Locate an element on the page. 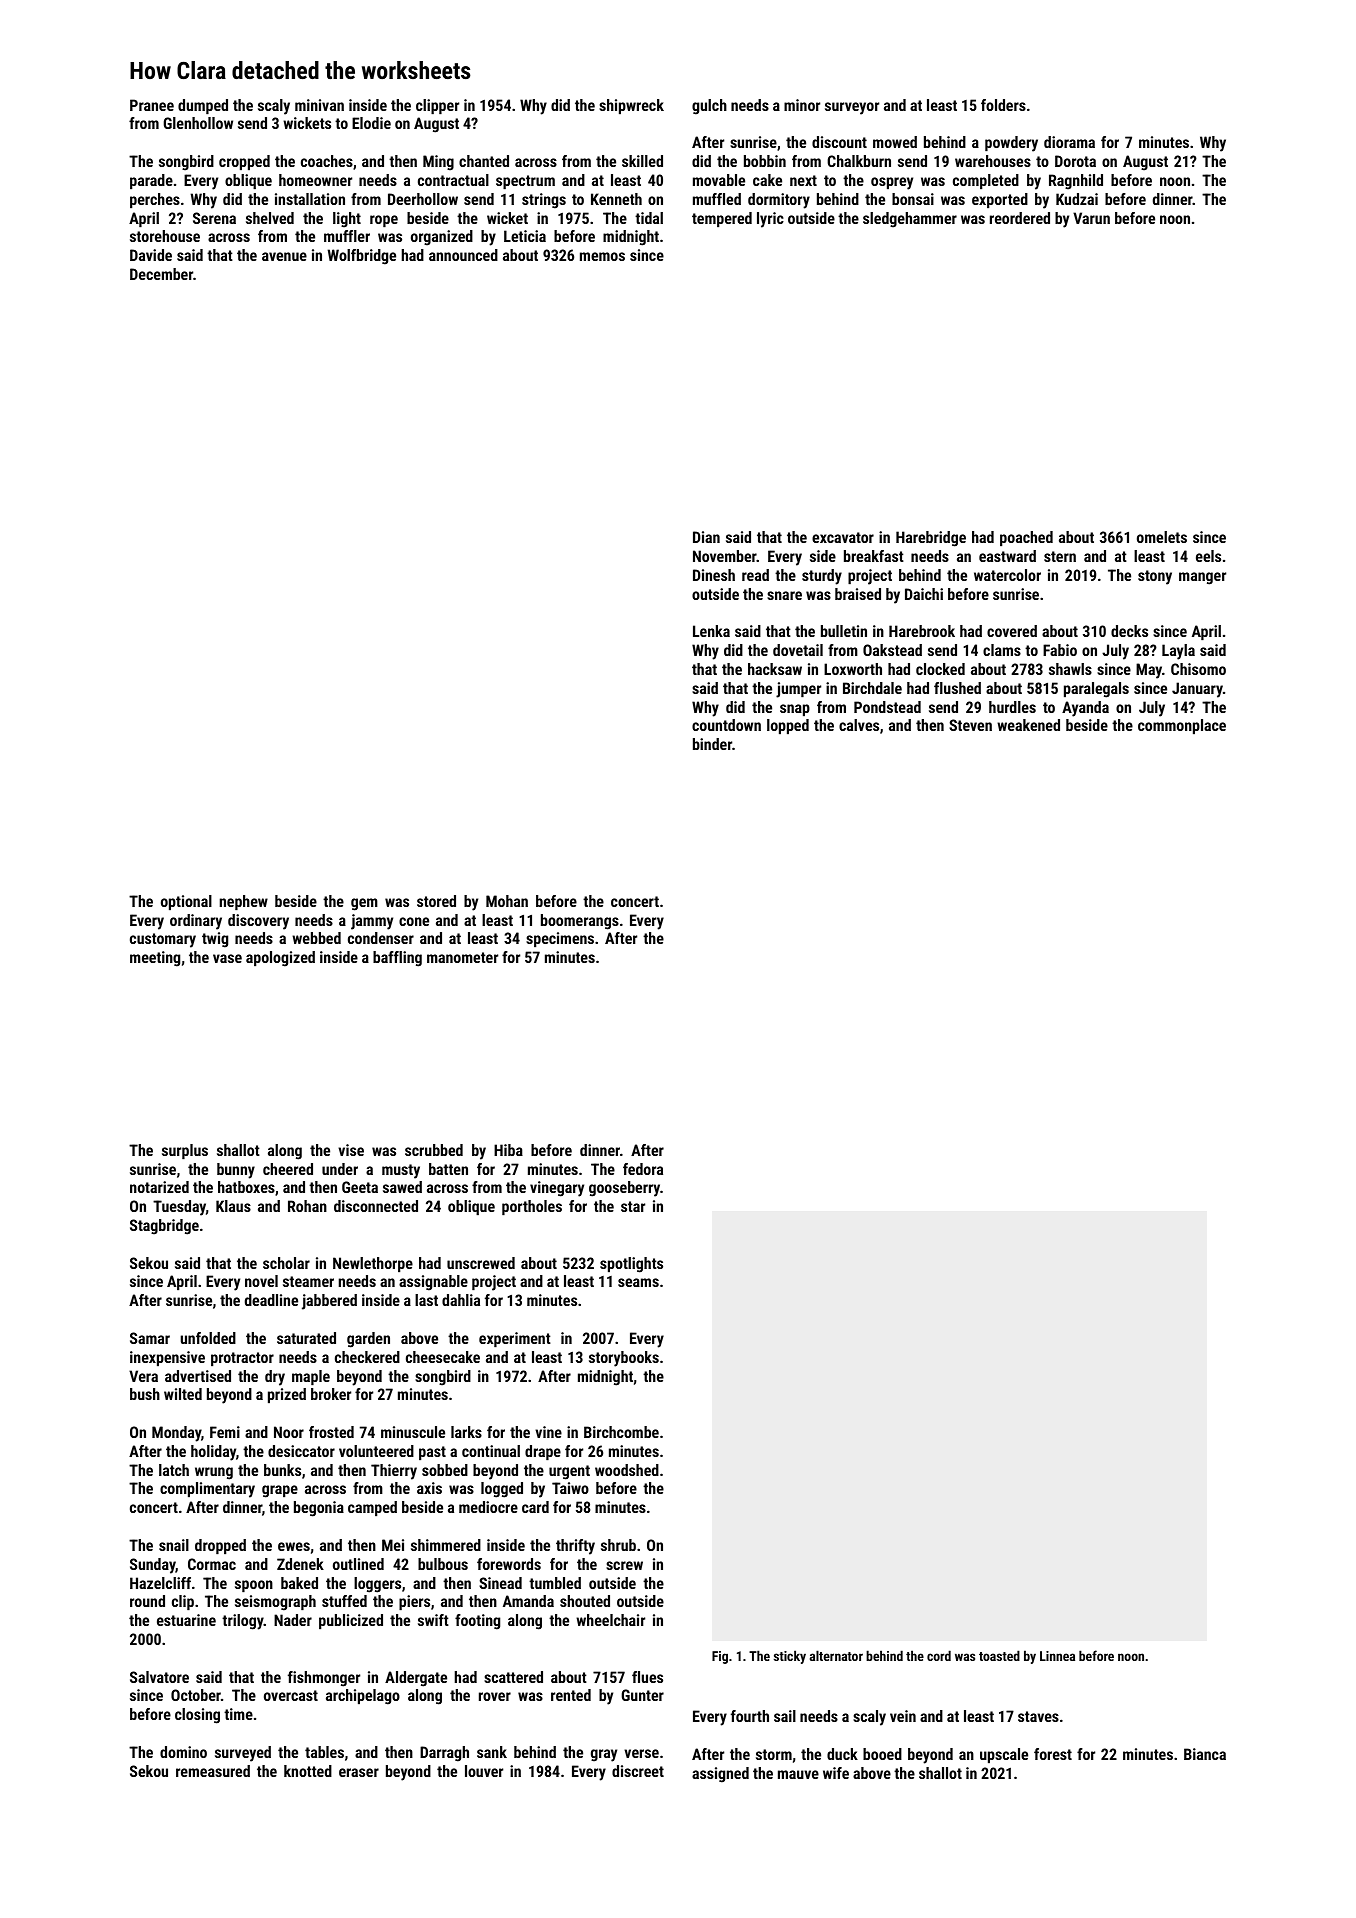  round is located at coordinates (147, 1601).
